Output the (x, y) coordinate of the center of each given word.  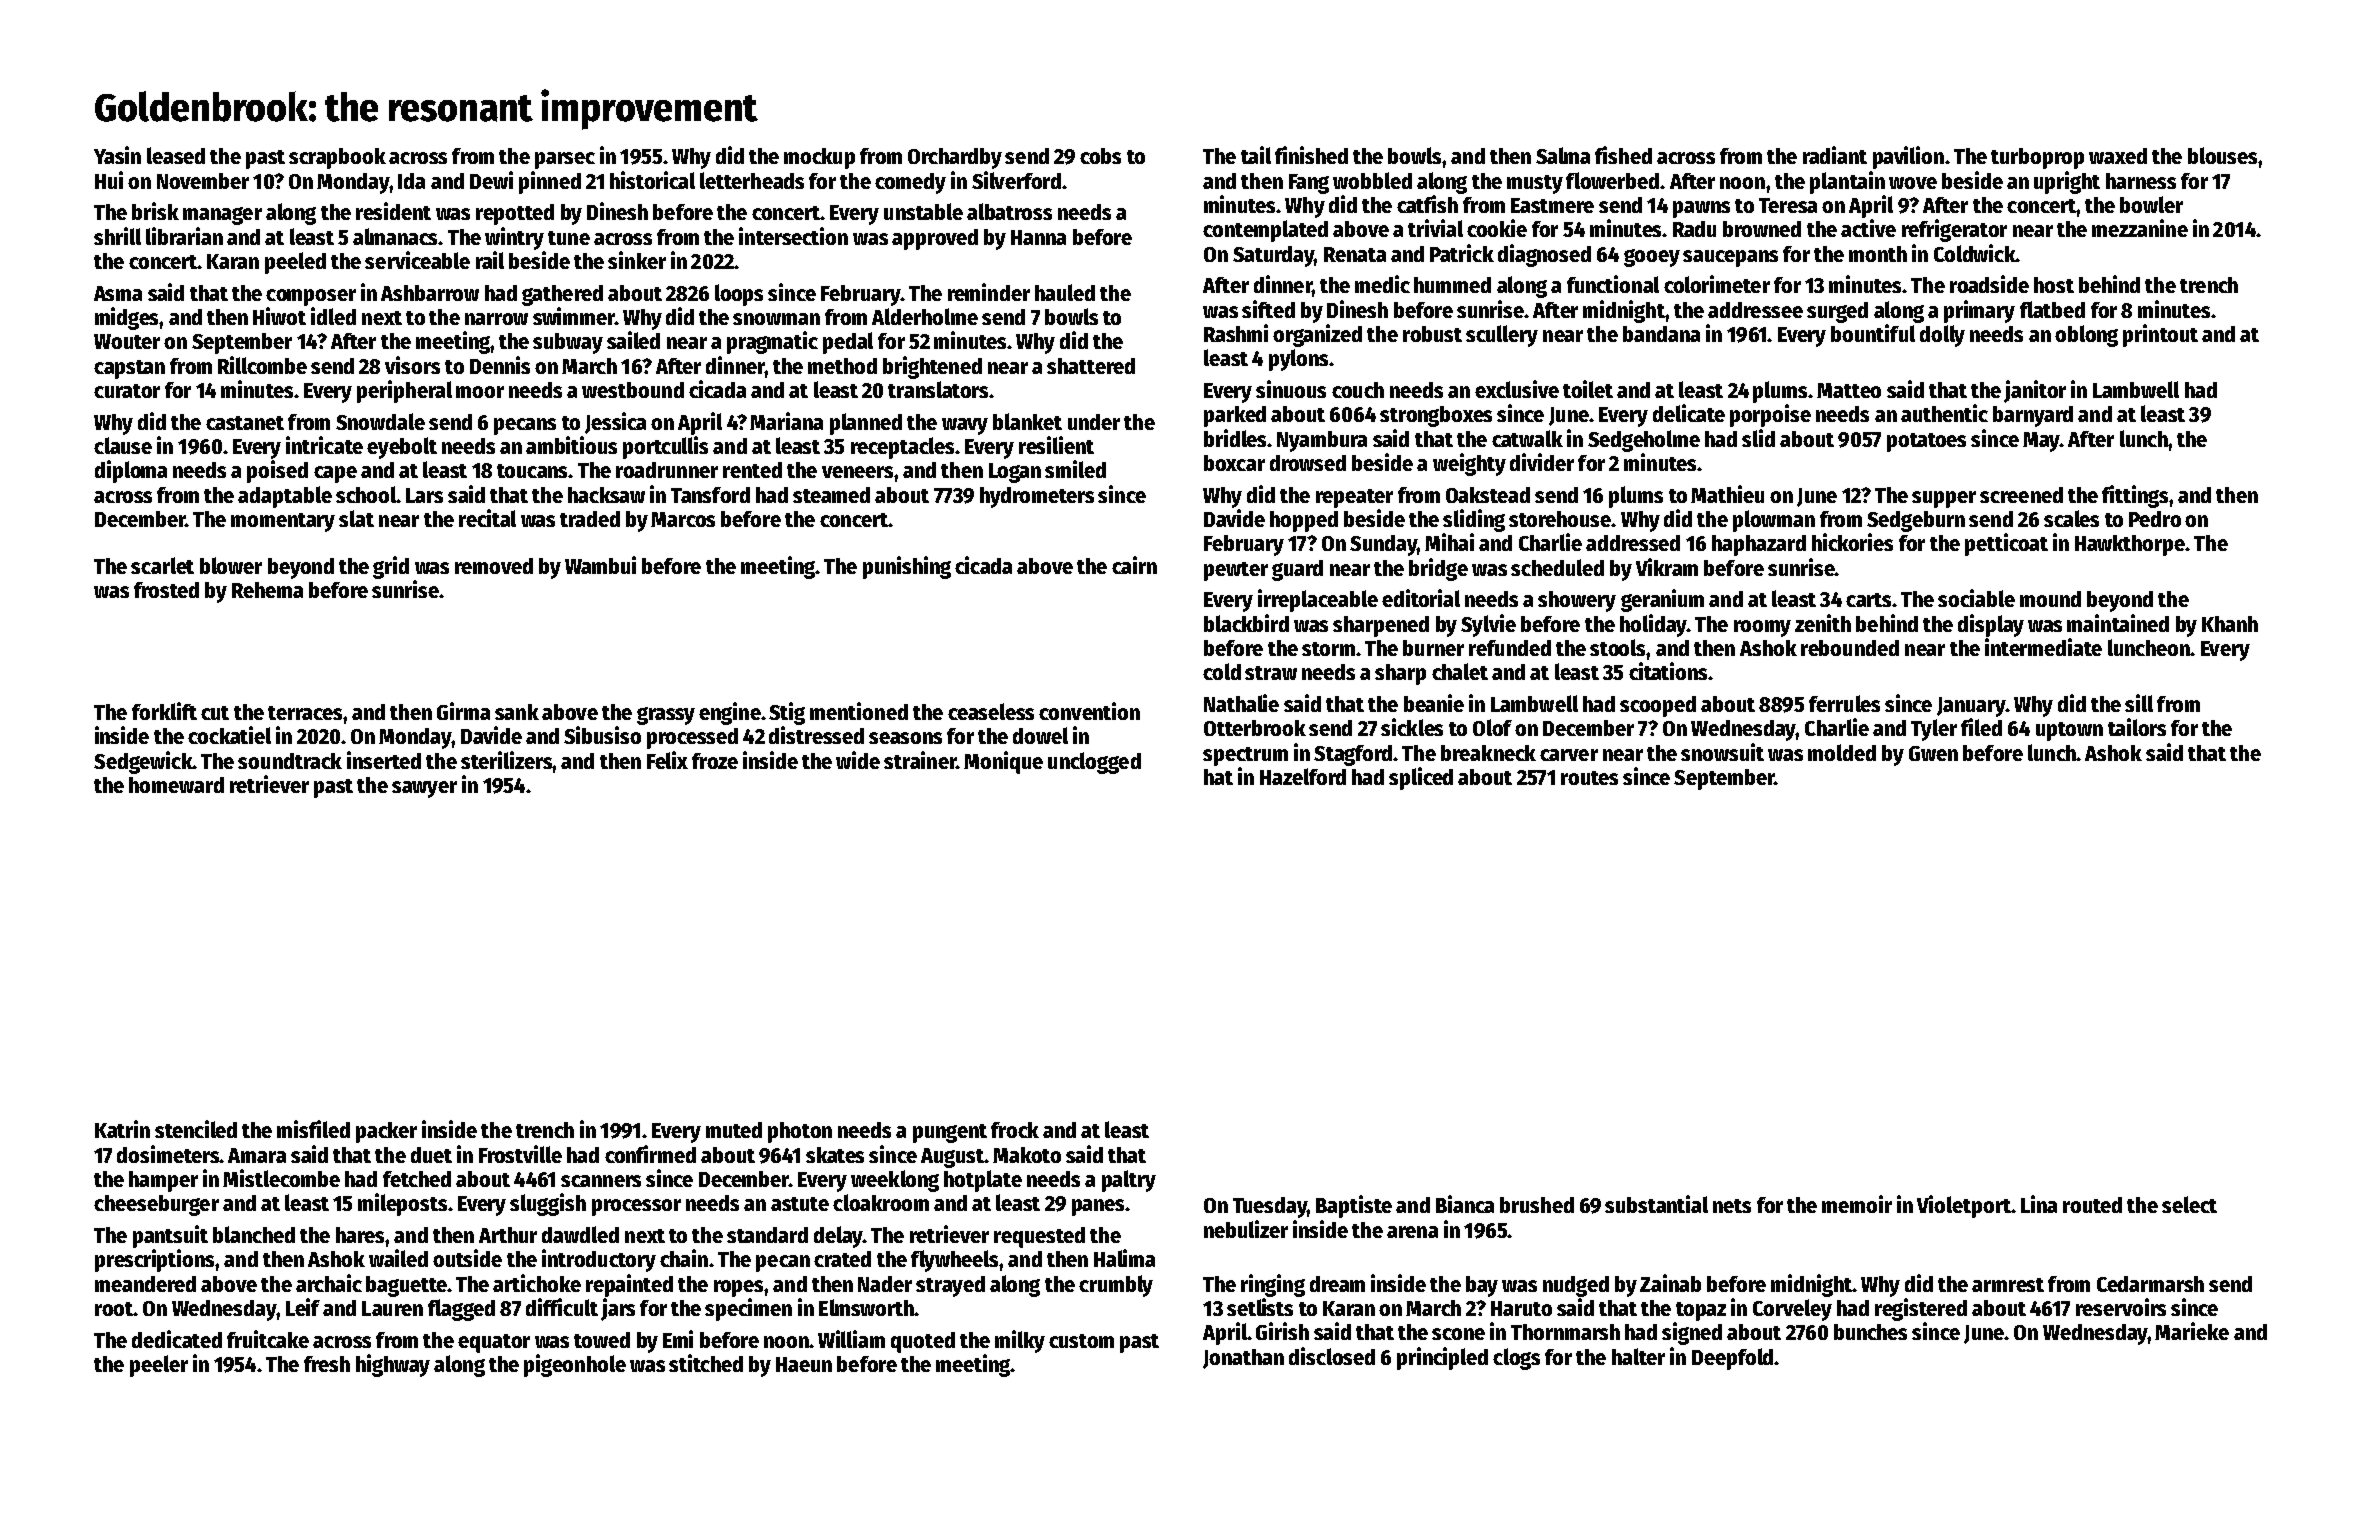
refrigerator (1954, 230)
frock (1015, 1130)
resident (393, 211)
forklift (164, 711)
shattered (1091, 366)
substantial (1656, 1204)
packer (386, 1132)
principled (1442, 1358)
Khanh (2230, 624)
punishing (907, 567)
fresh (327, 1364)
